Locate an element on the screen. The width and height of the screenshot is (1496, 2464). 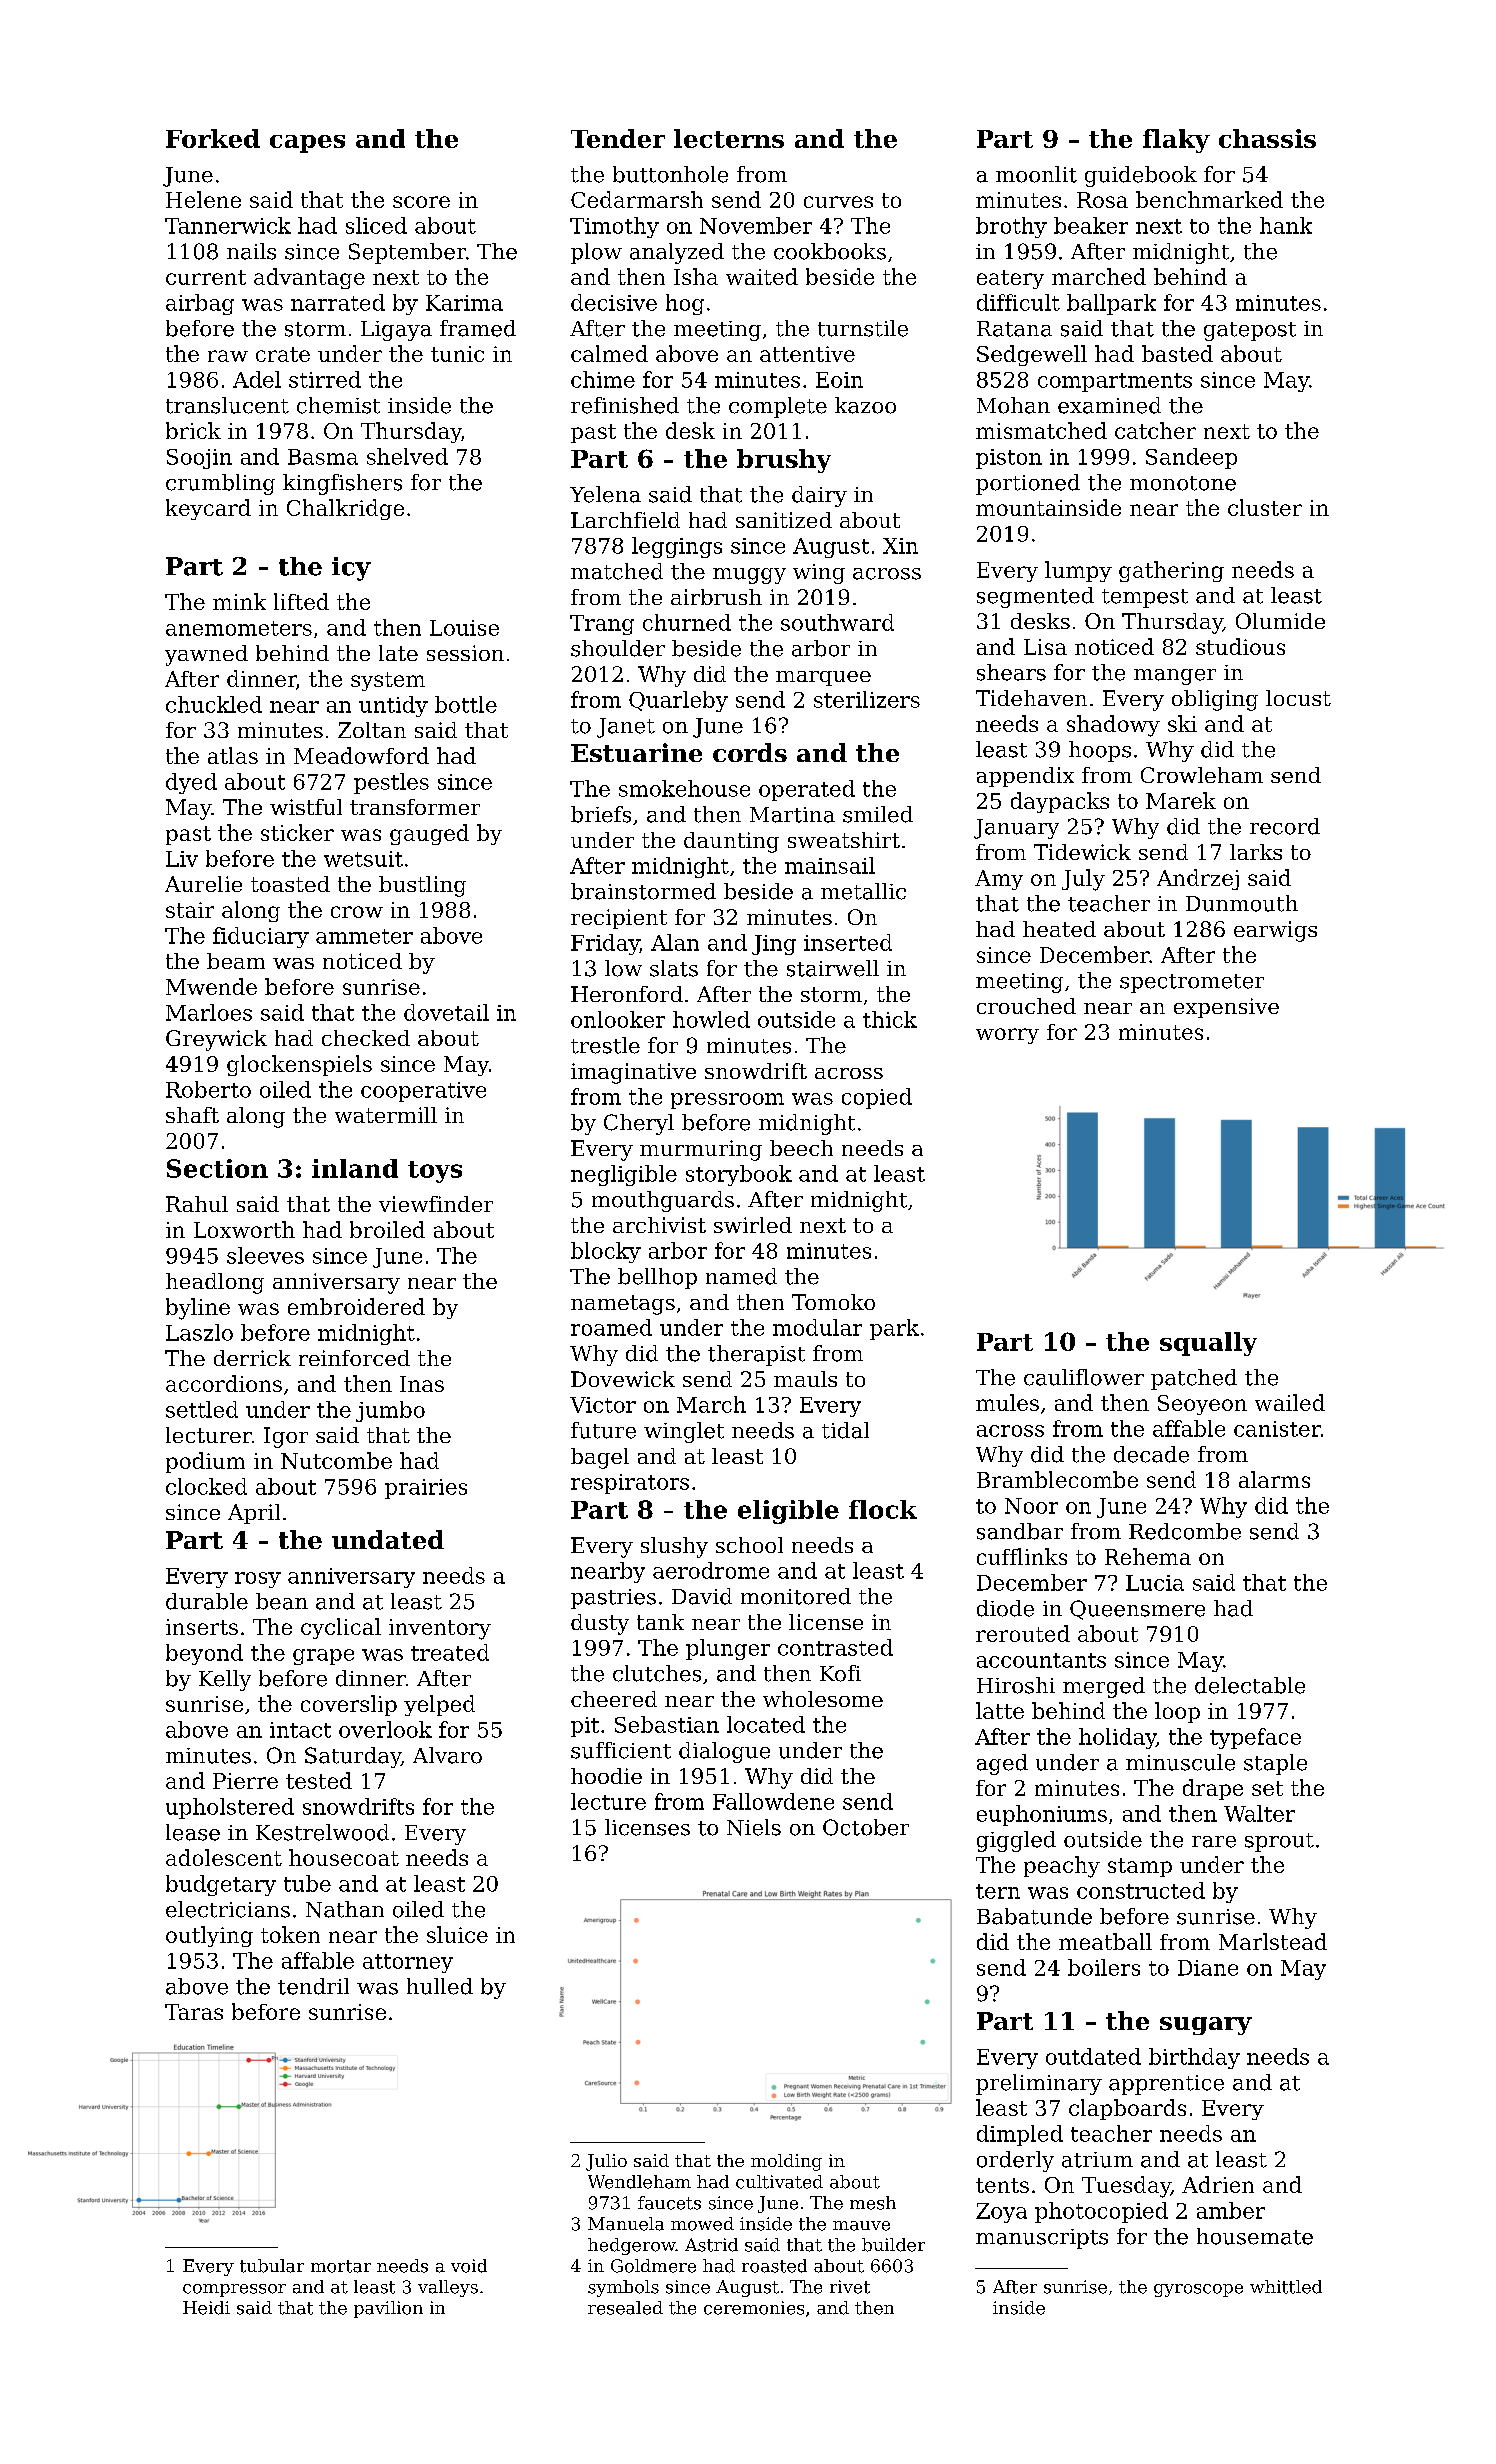
Tender is located at coordinates (618, 138).
